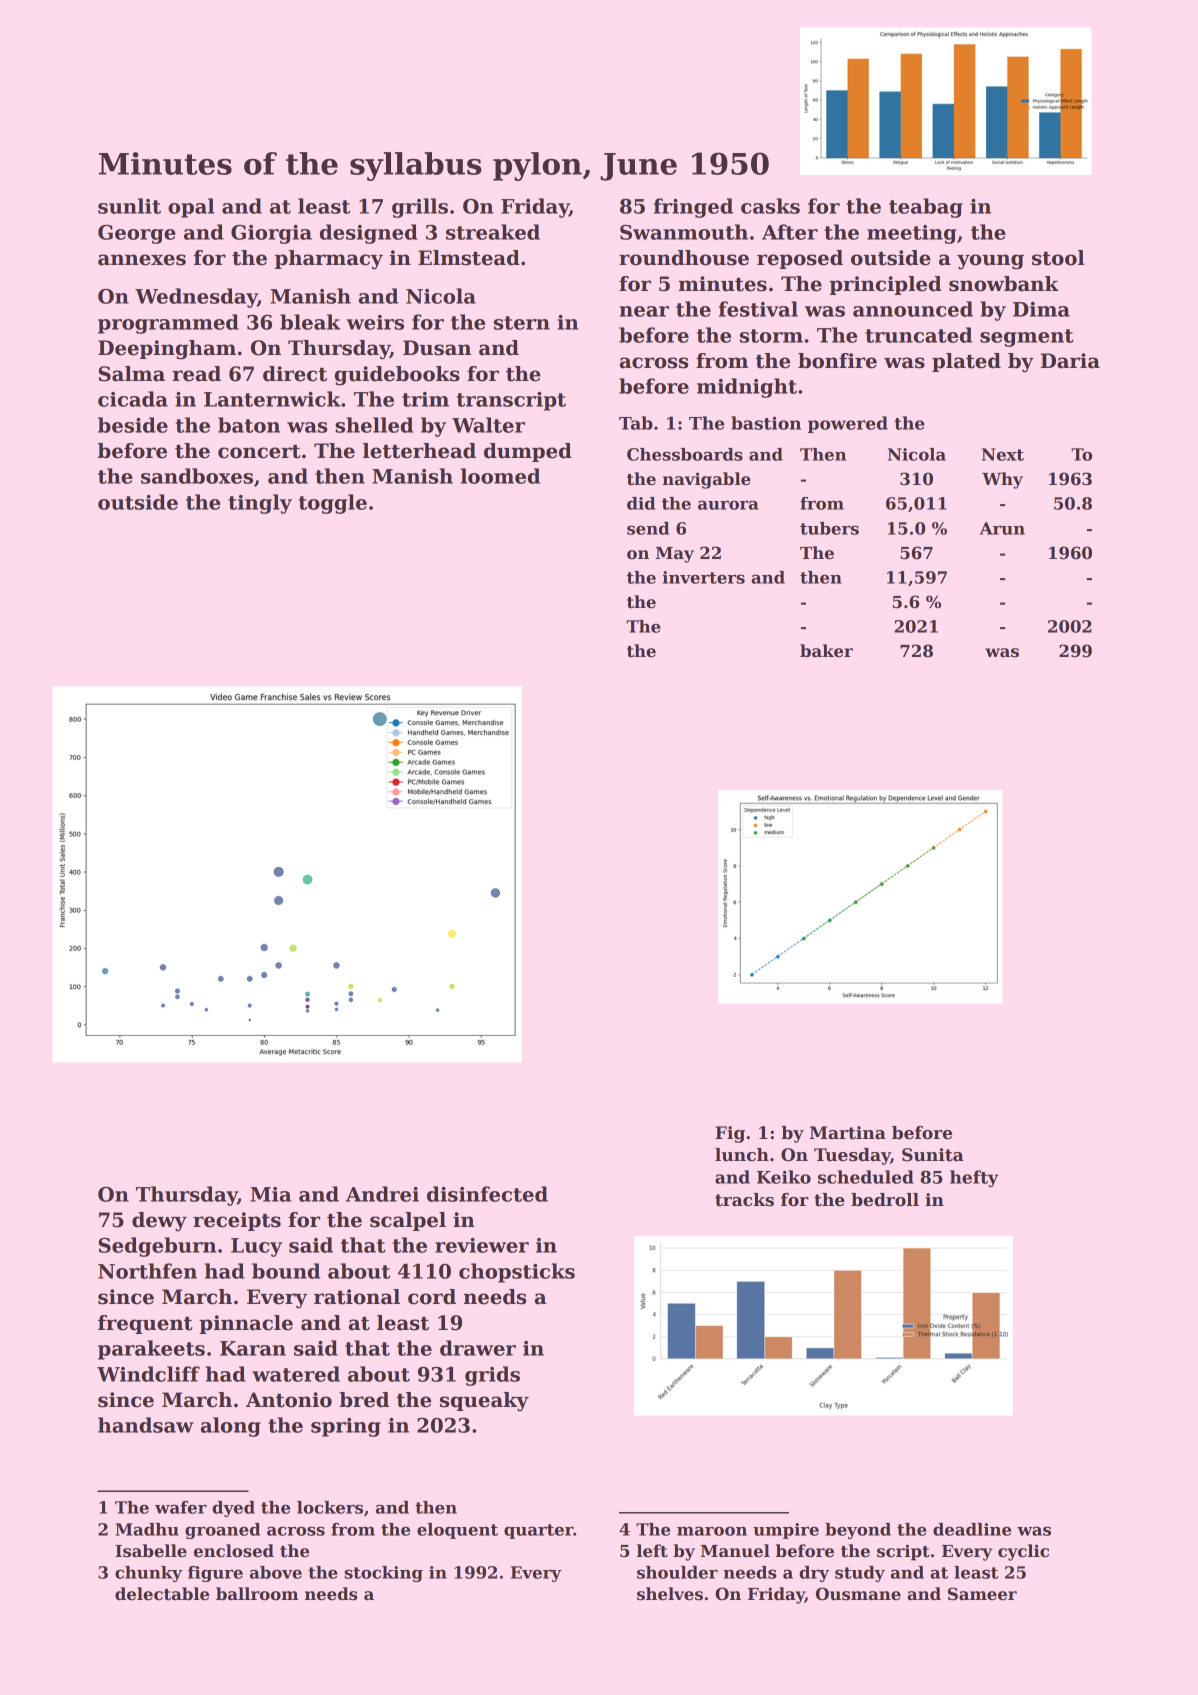 The image size is (1198, 1695). What do you see at coordinates (1058, 258) in the screenshot?
I see `stool` at bounding box center [1058, 258].
